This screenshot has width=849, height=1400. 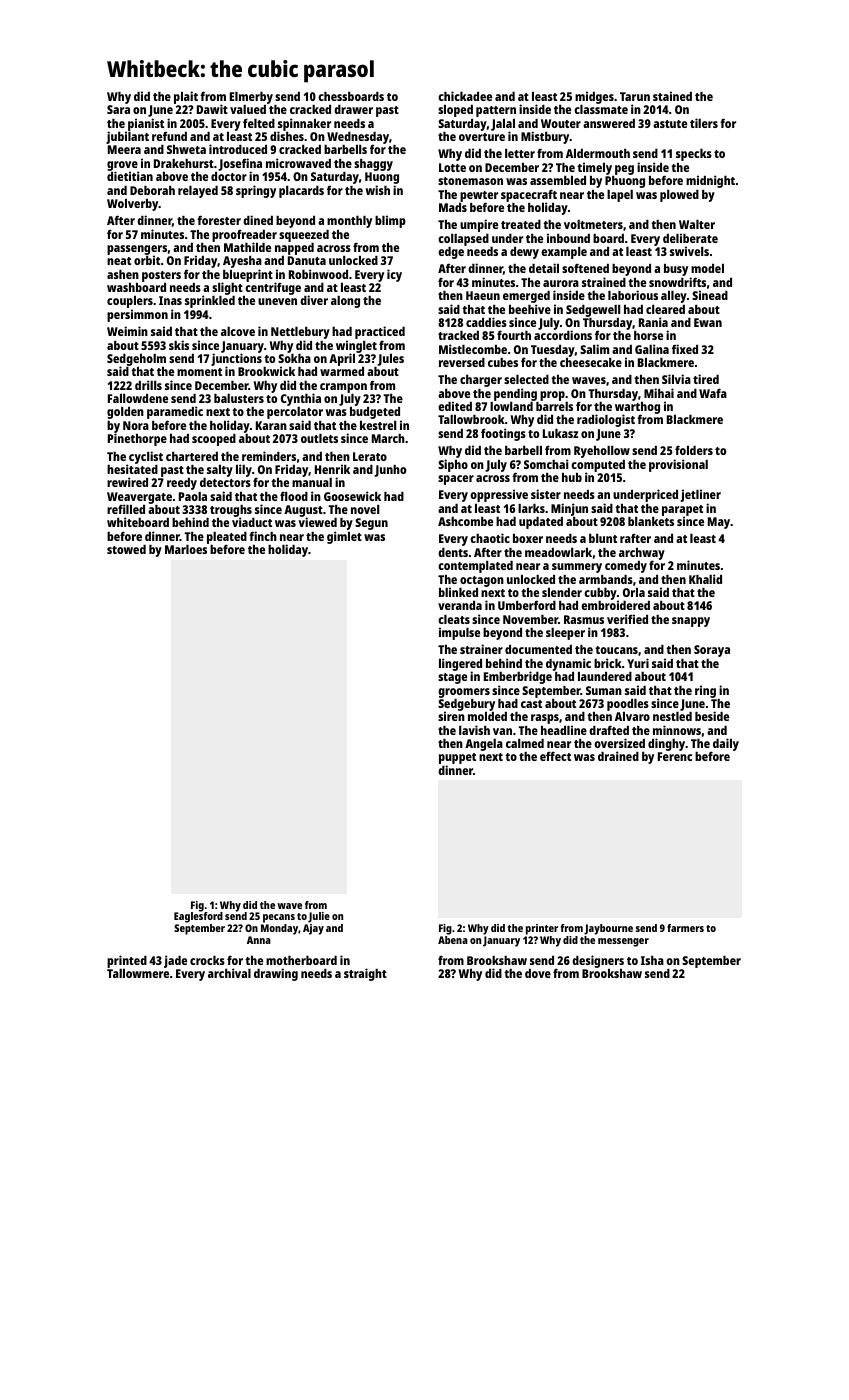 What do you see at coordinates (524, 253) in the screenshot?
I see `dewy` at bounding box center [524, 253].
